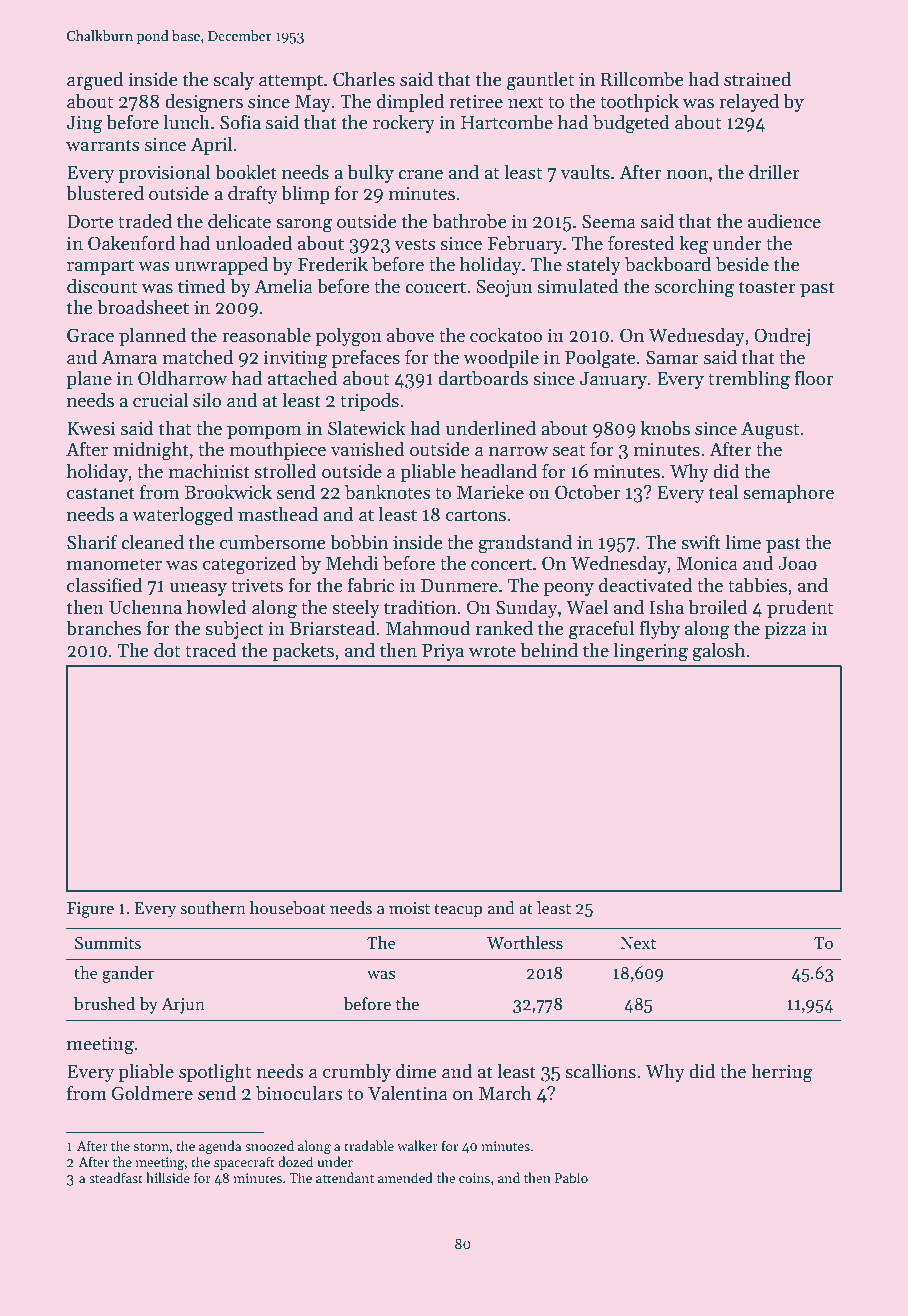 Image resolution: width=908 pixels, height=1316 pixels. Describe the element at coordinates (782, 1073) in the screenshot. I see `herring` at that location.
